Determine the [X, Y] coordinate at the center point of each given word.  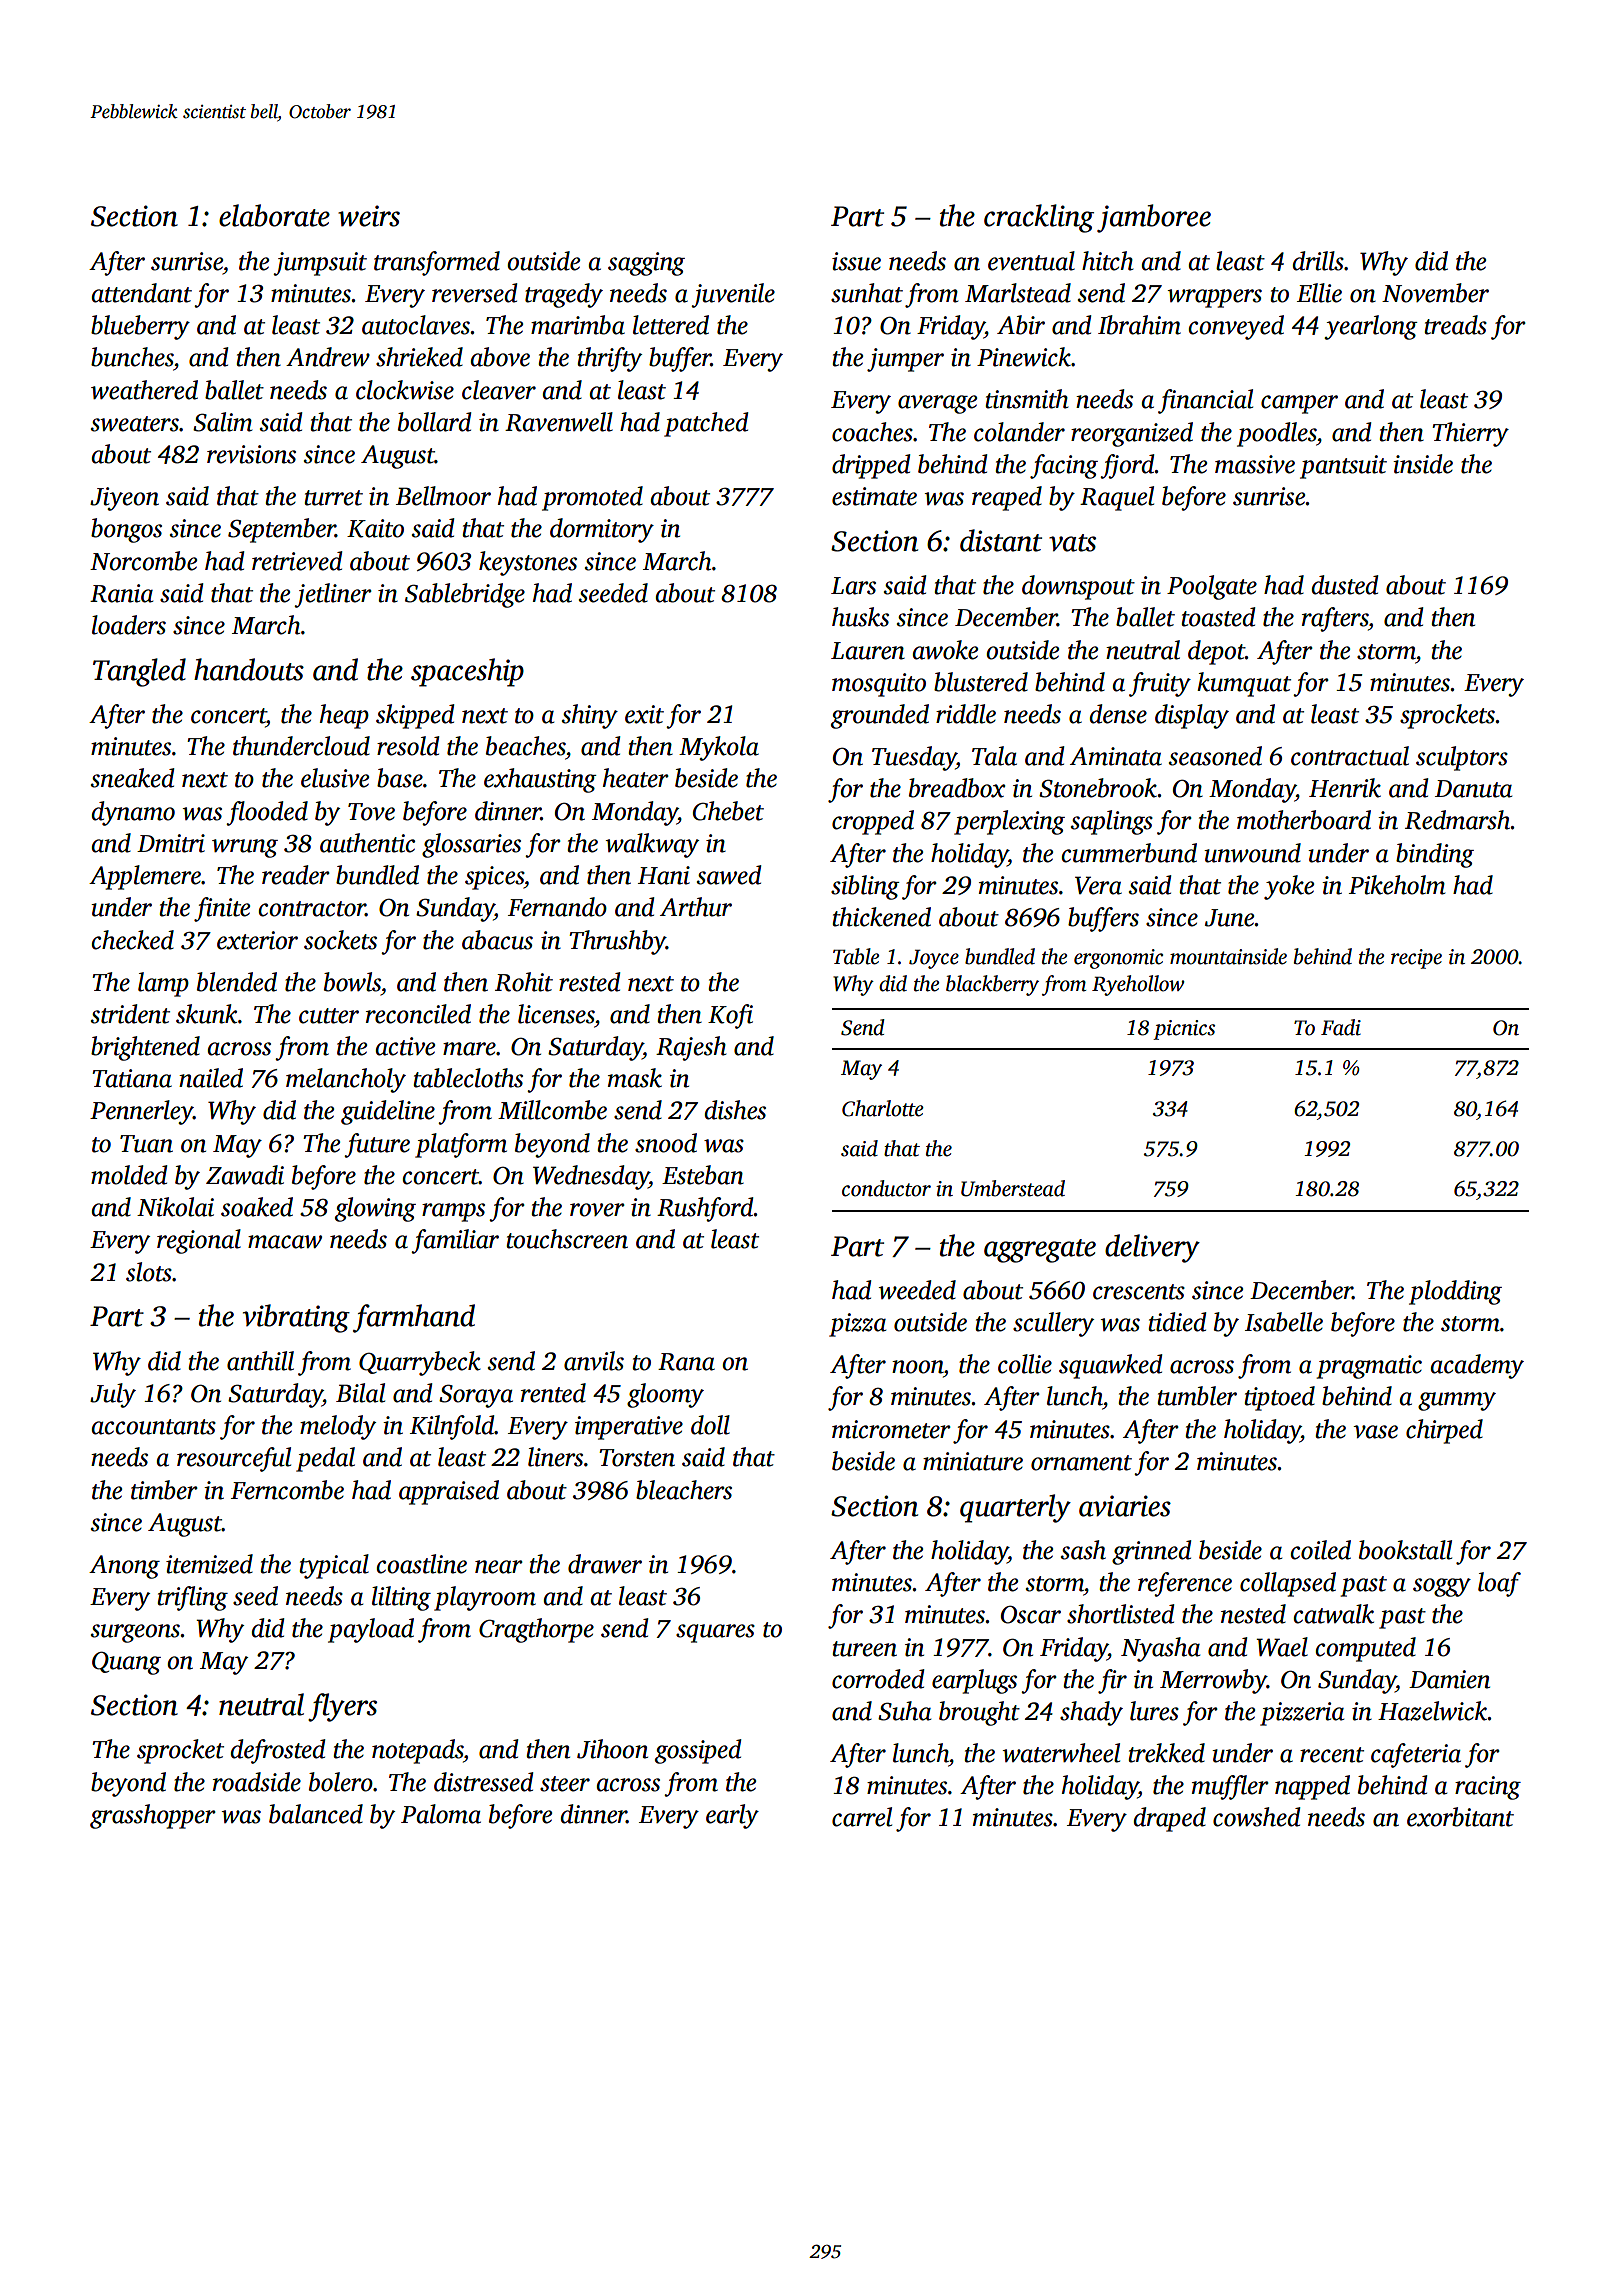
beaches [525, 746]
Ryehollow [1138, 985]
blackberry [992, 985]
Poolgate [1212, 587]
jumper [905, 360]
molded [129, 1175]
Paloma [441, 1814]
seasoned [1215, 756]
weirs [369, 216]
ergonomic [1118, 959]
